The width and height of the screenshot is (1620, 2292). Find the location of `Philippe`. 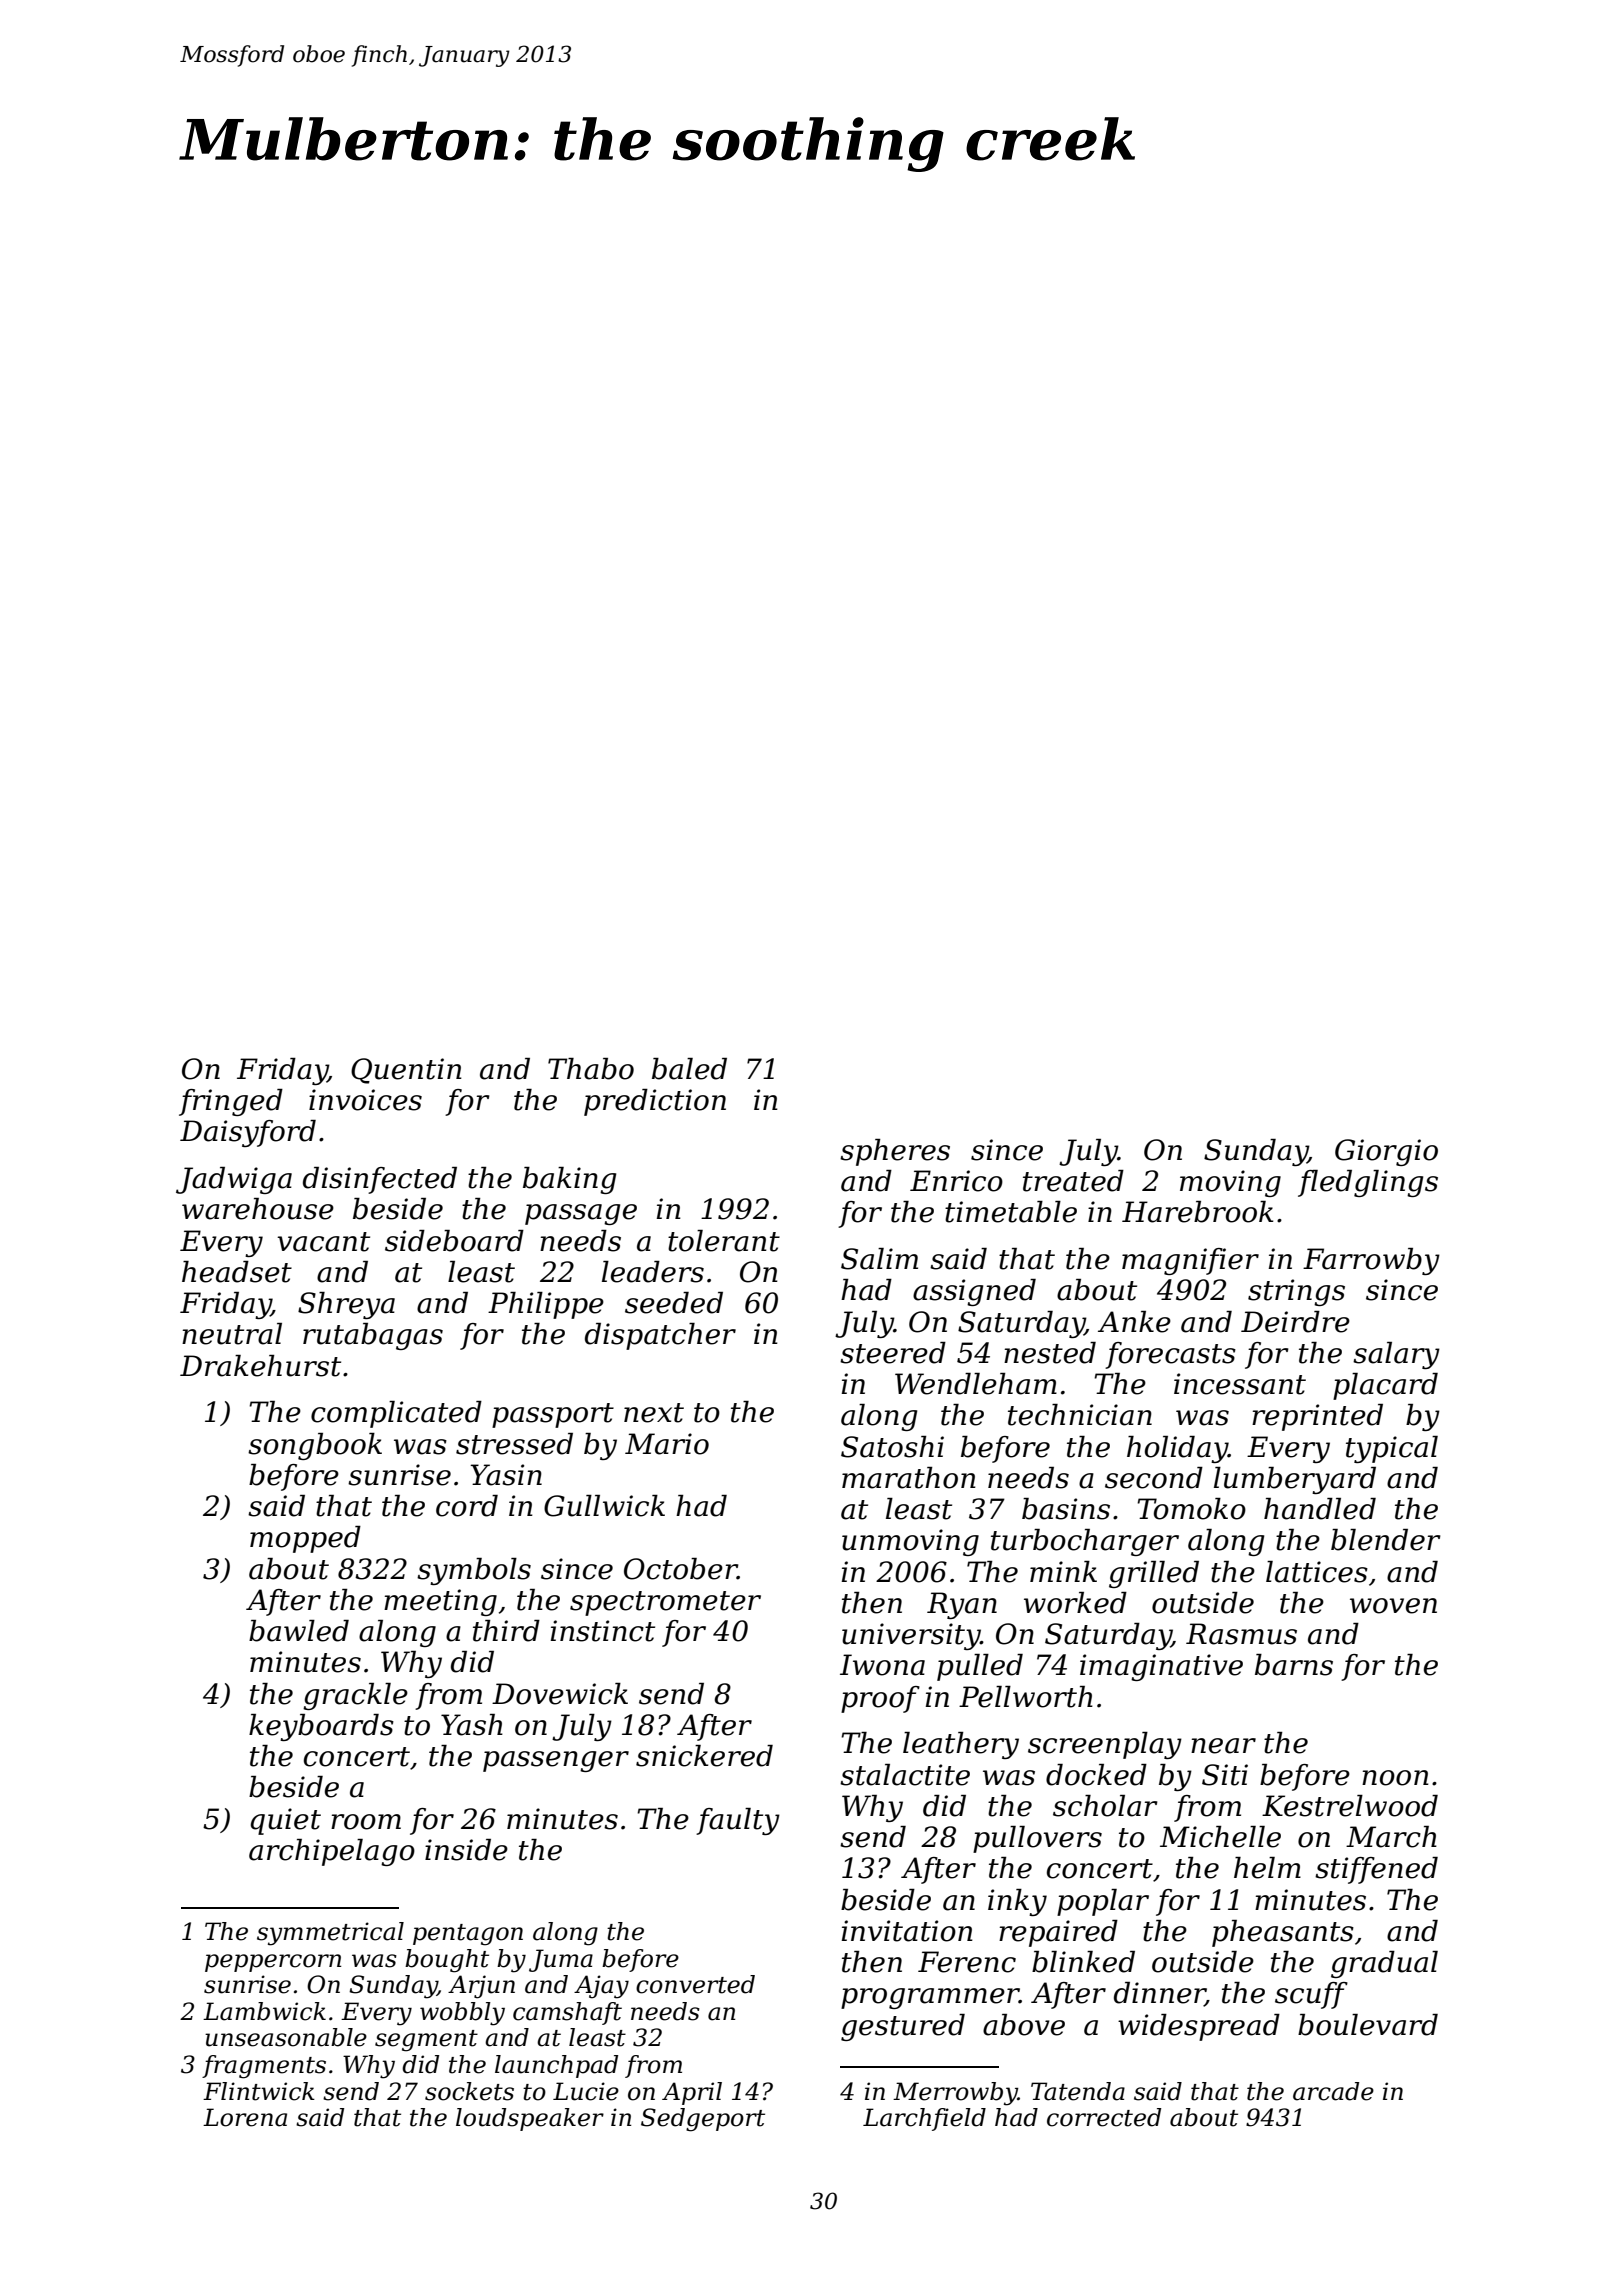

Philippe is located at coordinates (546, 1305).
